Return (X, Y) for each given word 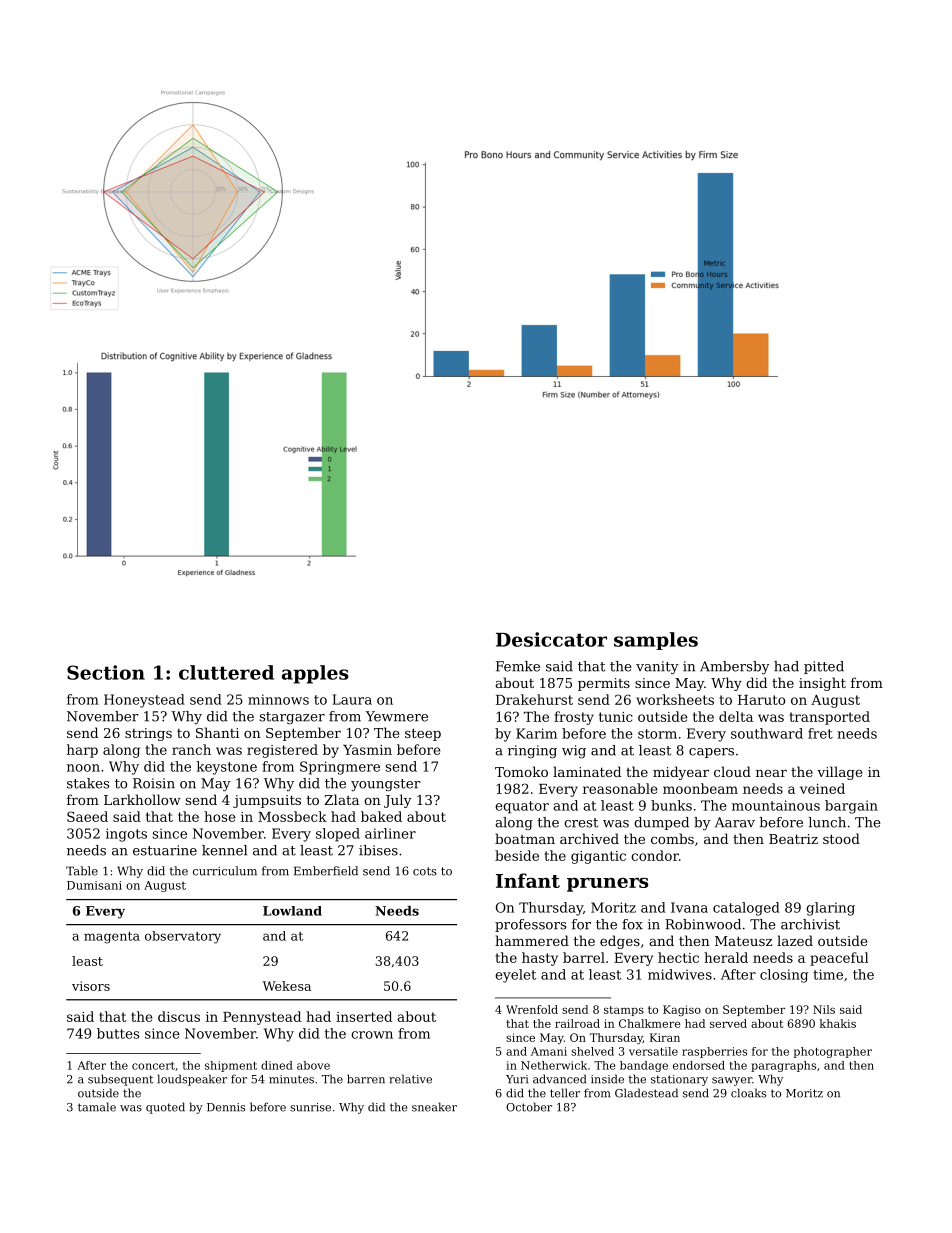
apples (315, 674)
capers (711, 753)
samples (656, 641)
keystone (226, 768)
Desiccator (551, 639)
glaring (830, 909)
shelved (592, 1051)
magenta (112, 938)
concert (153, 1066)
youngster (385, 785)
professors (530, 925)
